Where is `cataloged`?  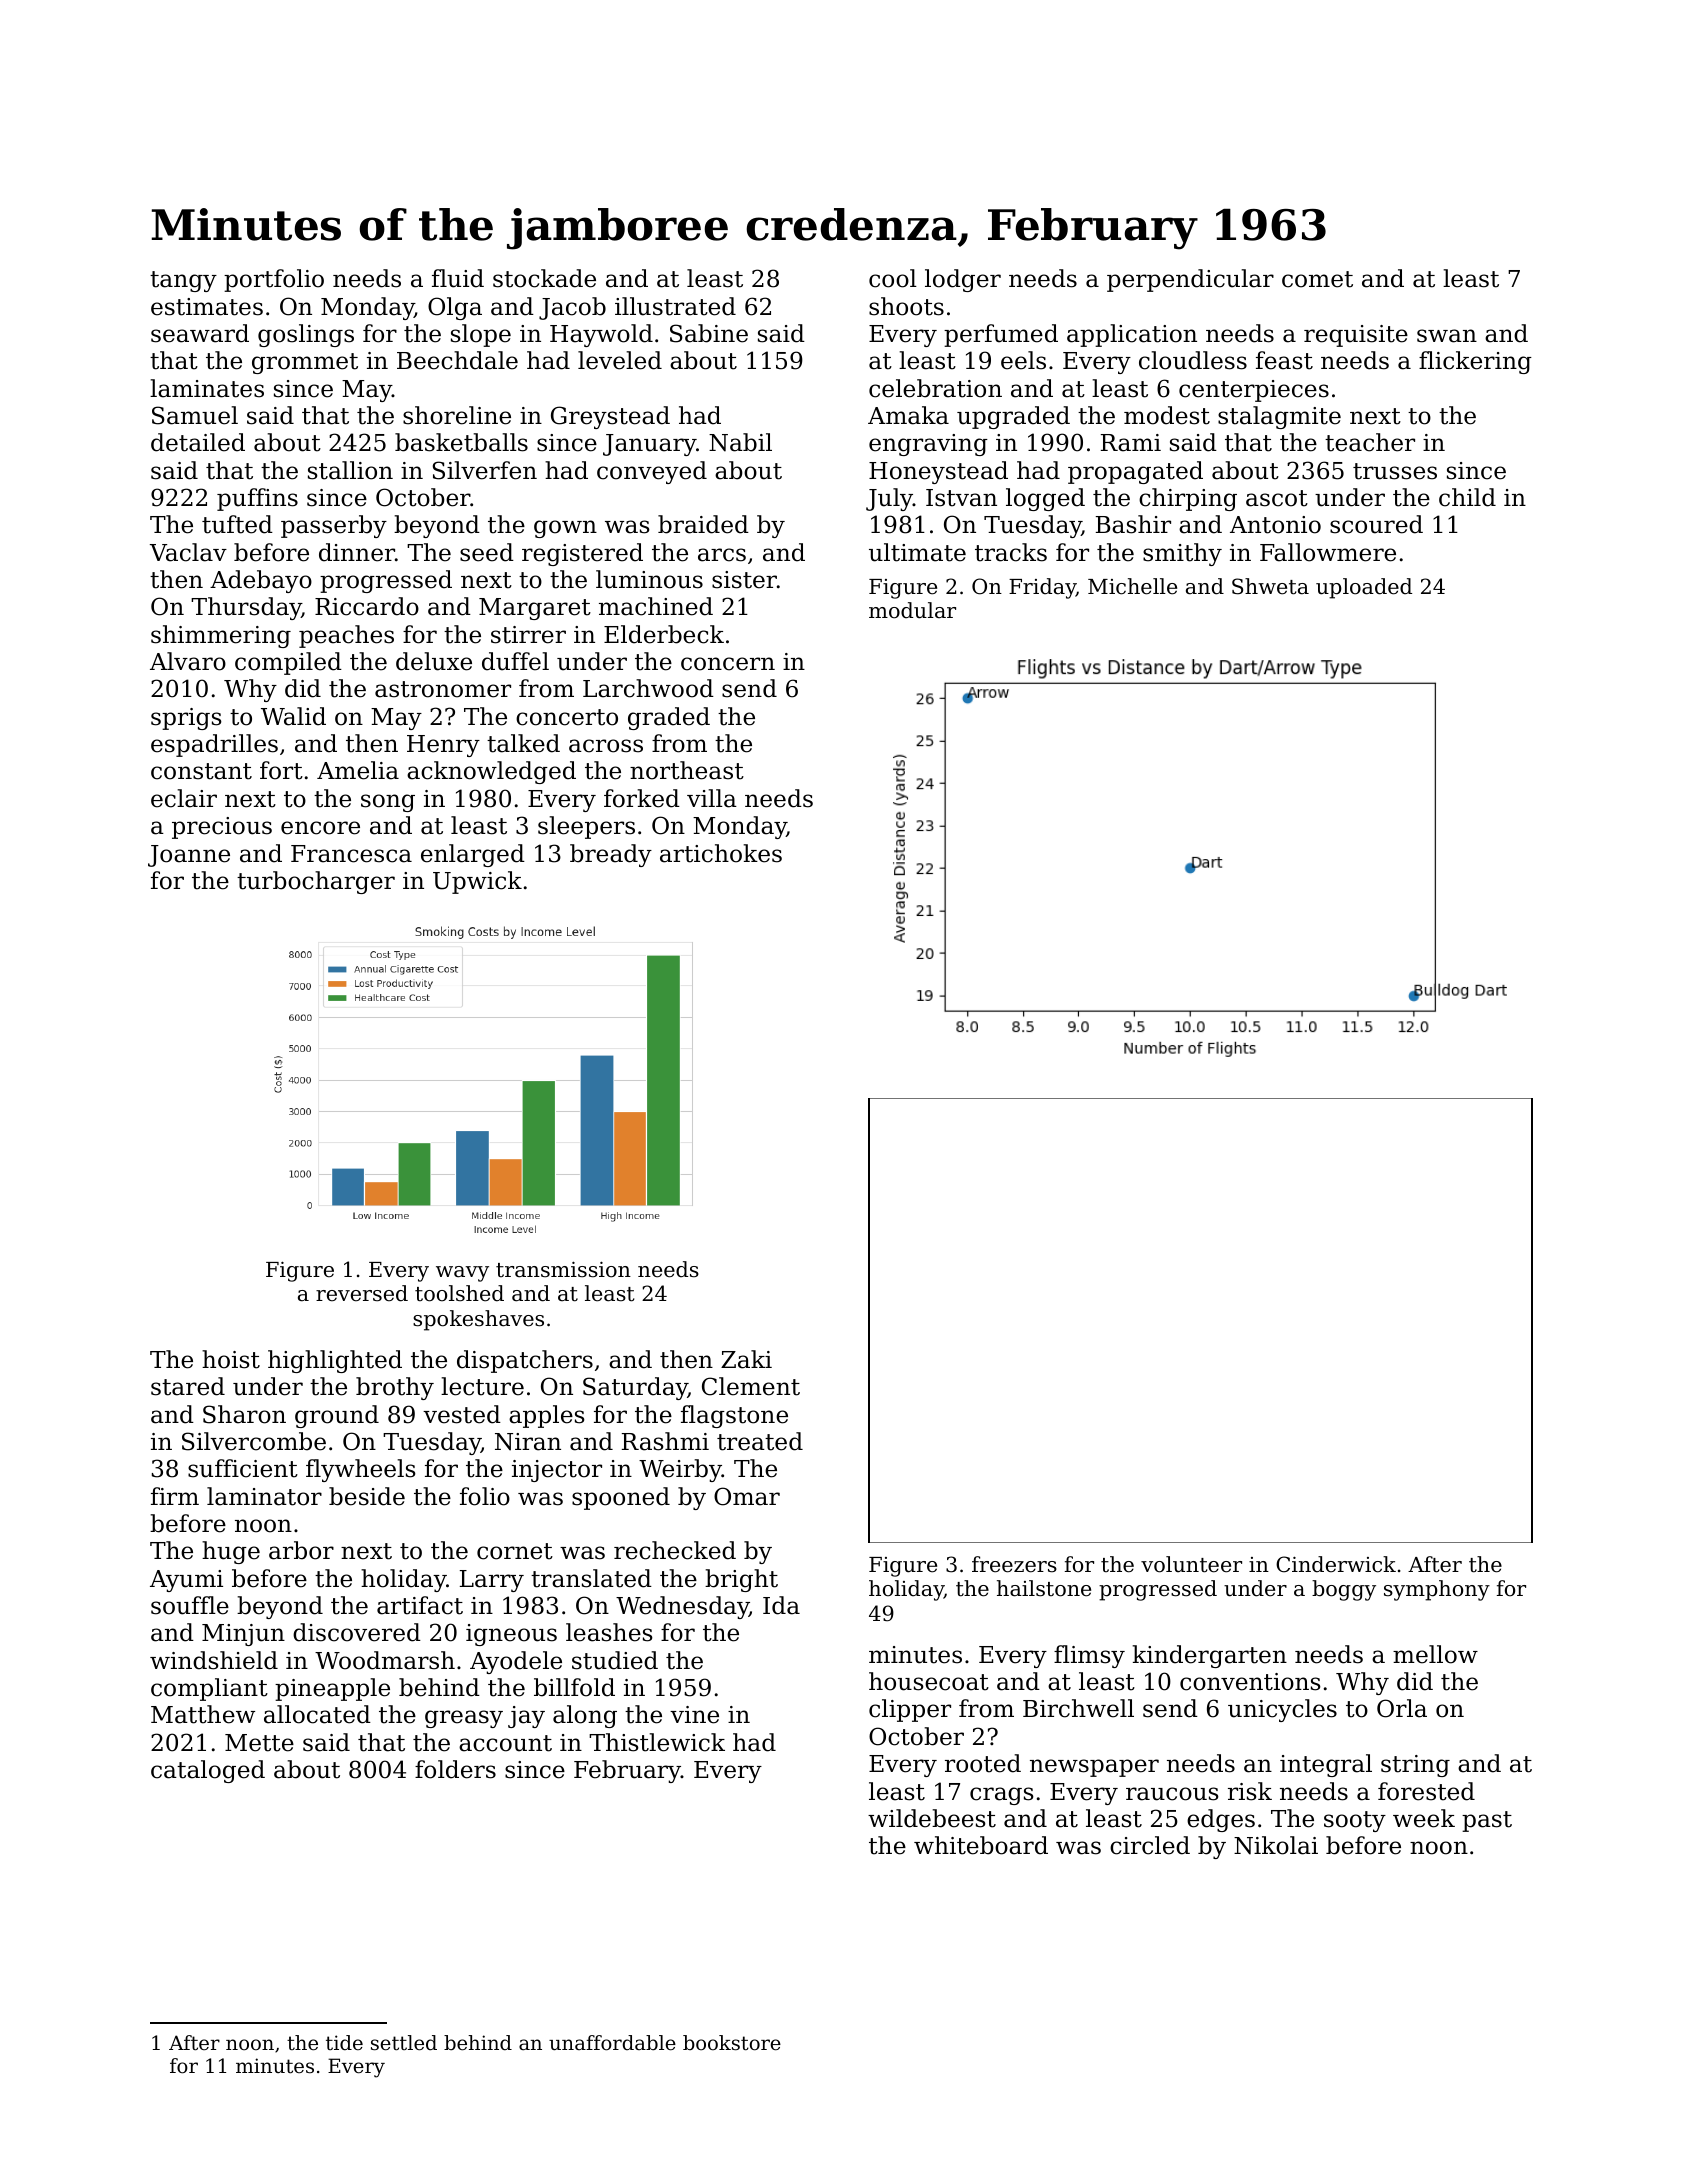 cataloged is located at coordinates (208, 1771).
